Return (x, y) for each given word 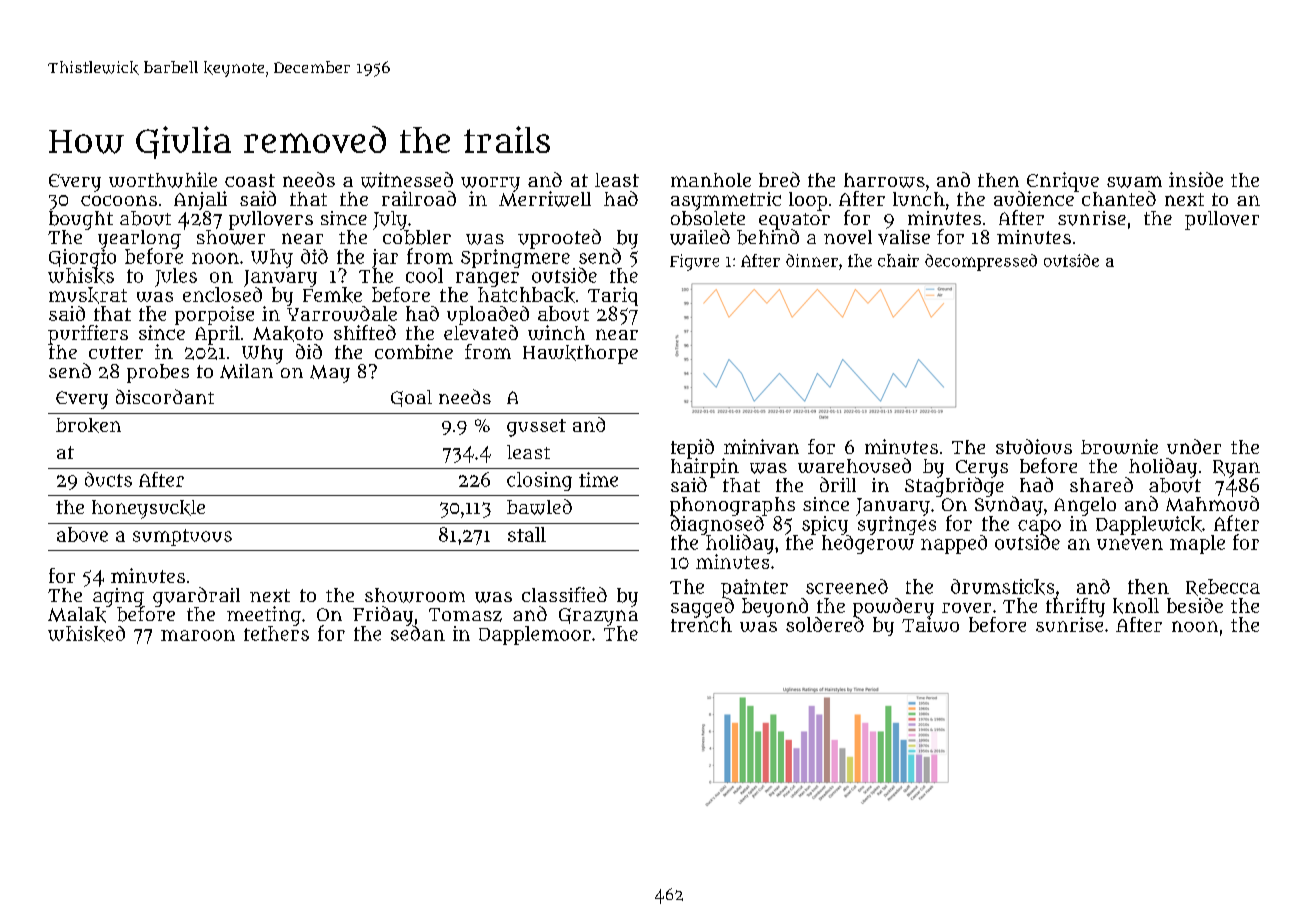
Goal (411, 398)
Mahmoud (1212, 503)
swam (1134, 182)
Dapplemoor (535, 635)
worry (490, 184)
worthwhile (163, 180)
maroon (198, 635)
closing (539, 481)
